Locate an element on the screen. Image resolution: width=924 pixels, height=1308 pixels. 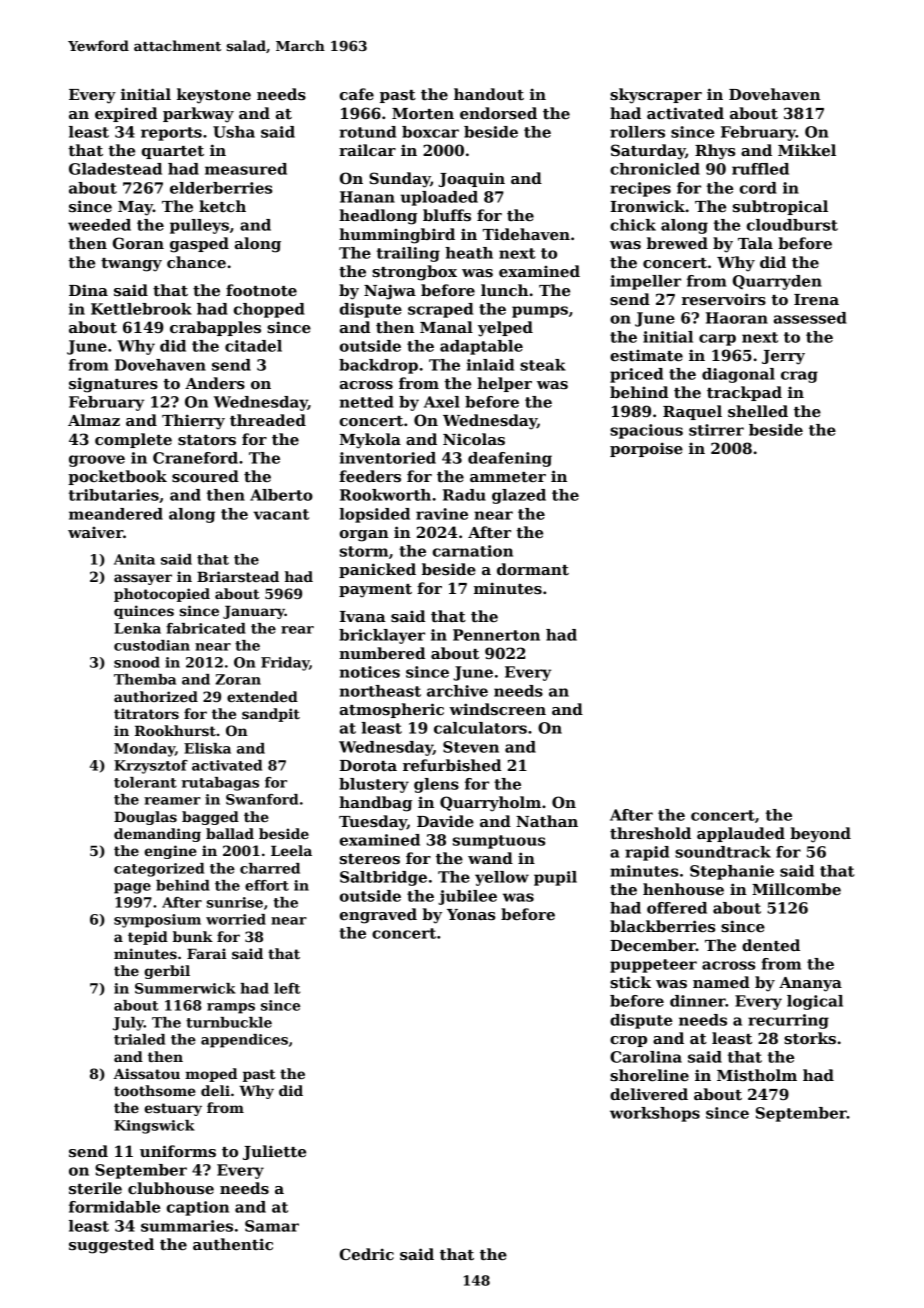
workshops is located at coordinates (655, 1114).
